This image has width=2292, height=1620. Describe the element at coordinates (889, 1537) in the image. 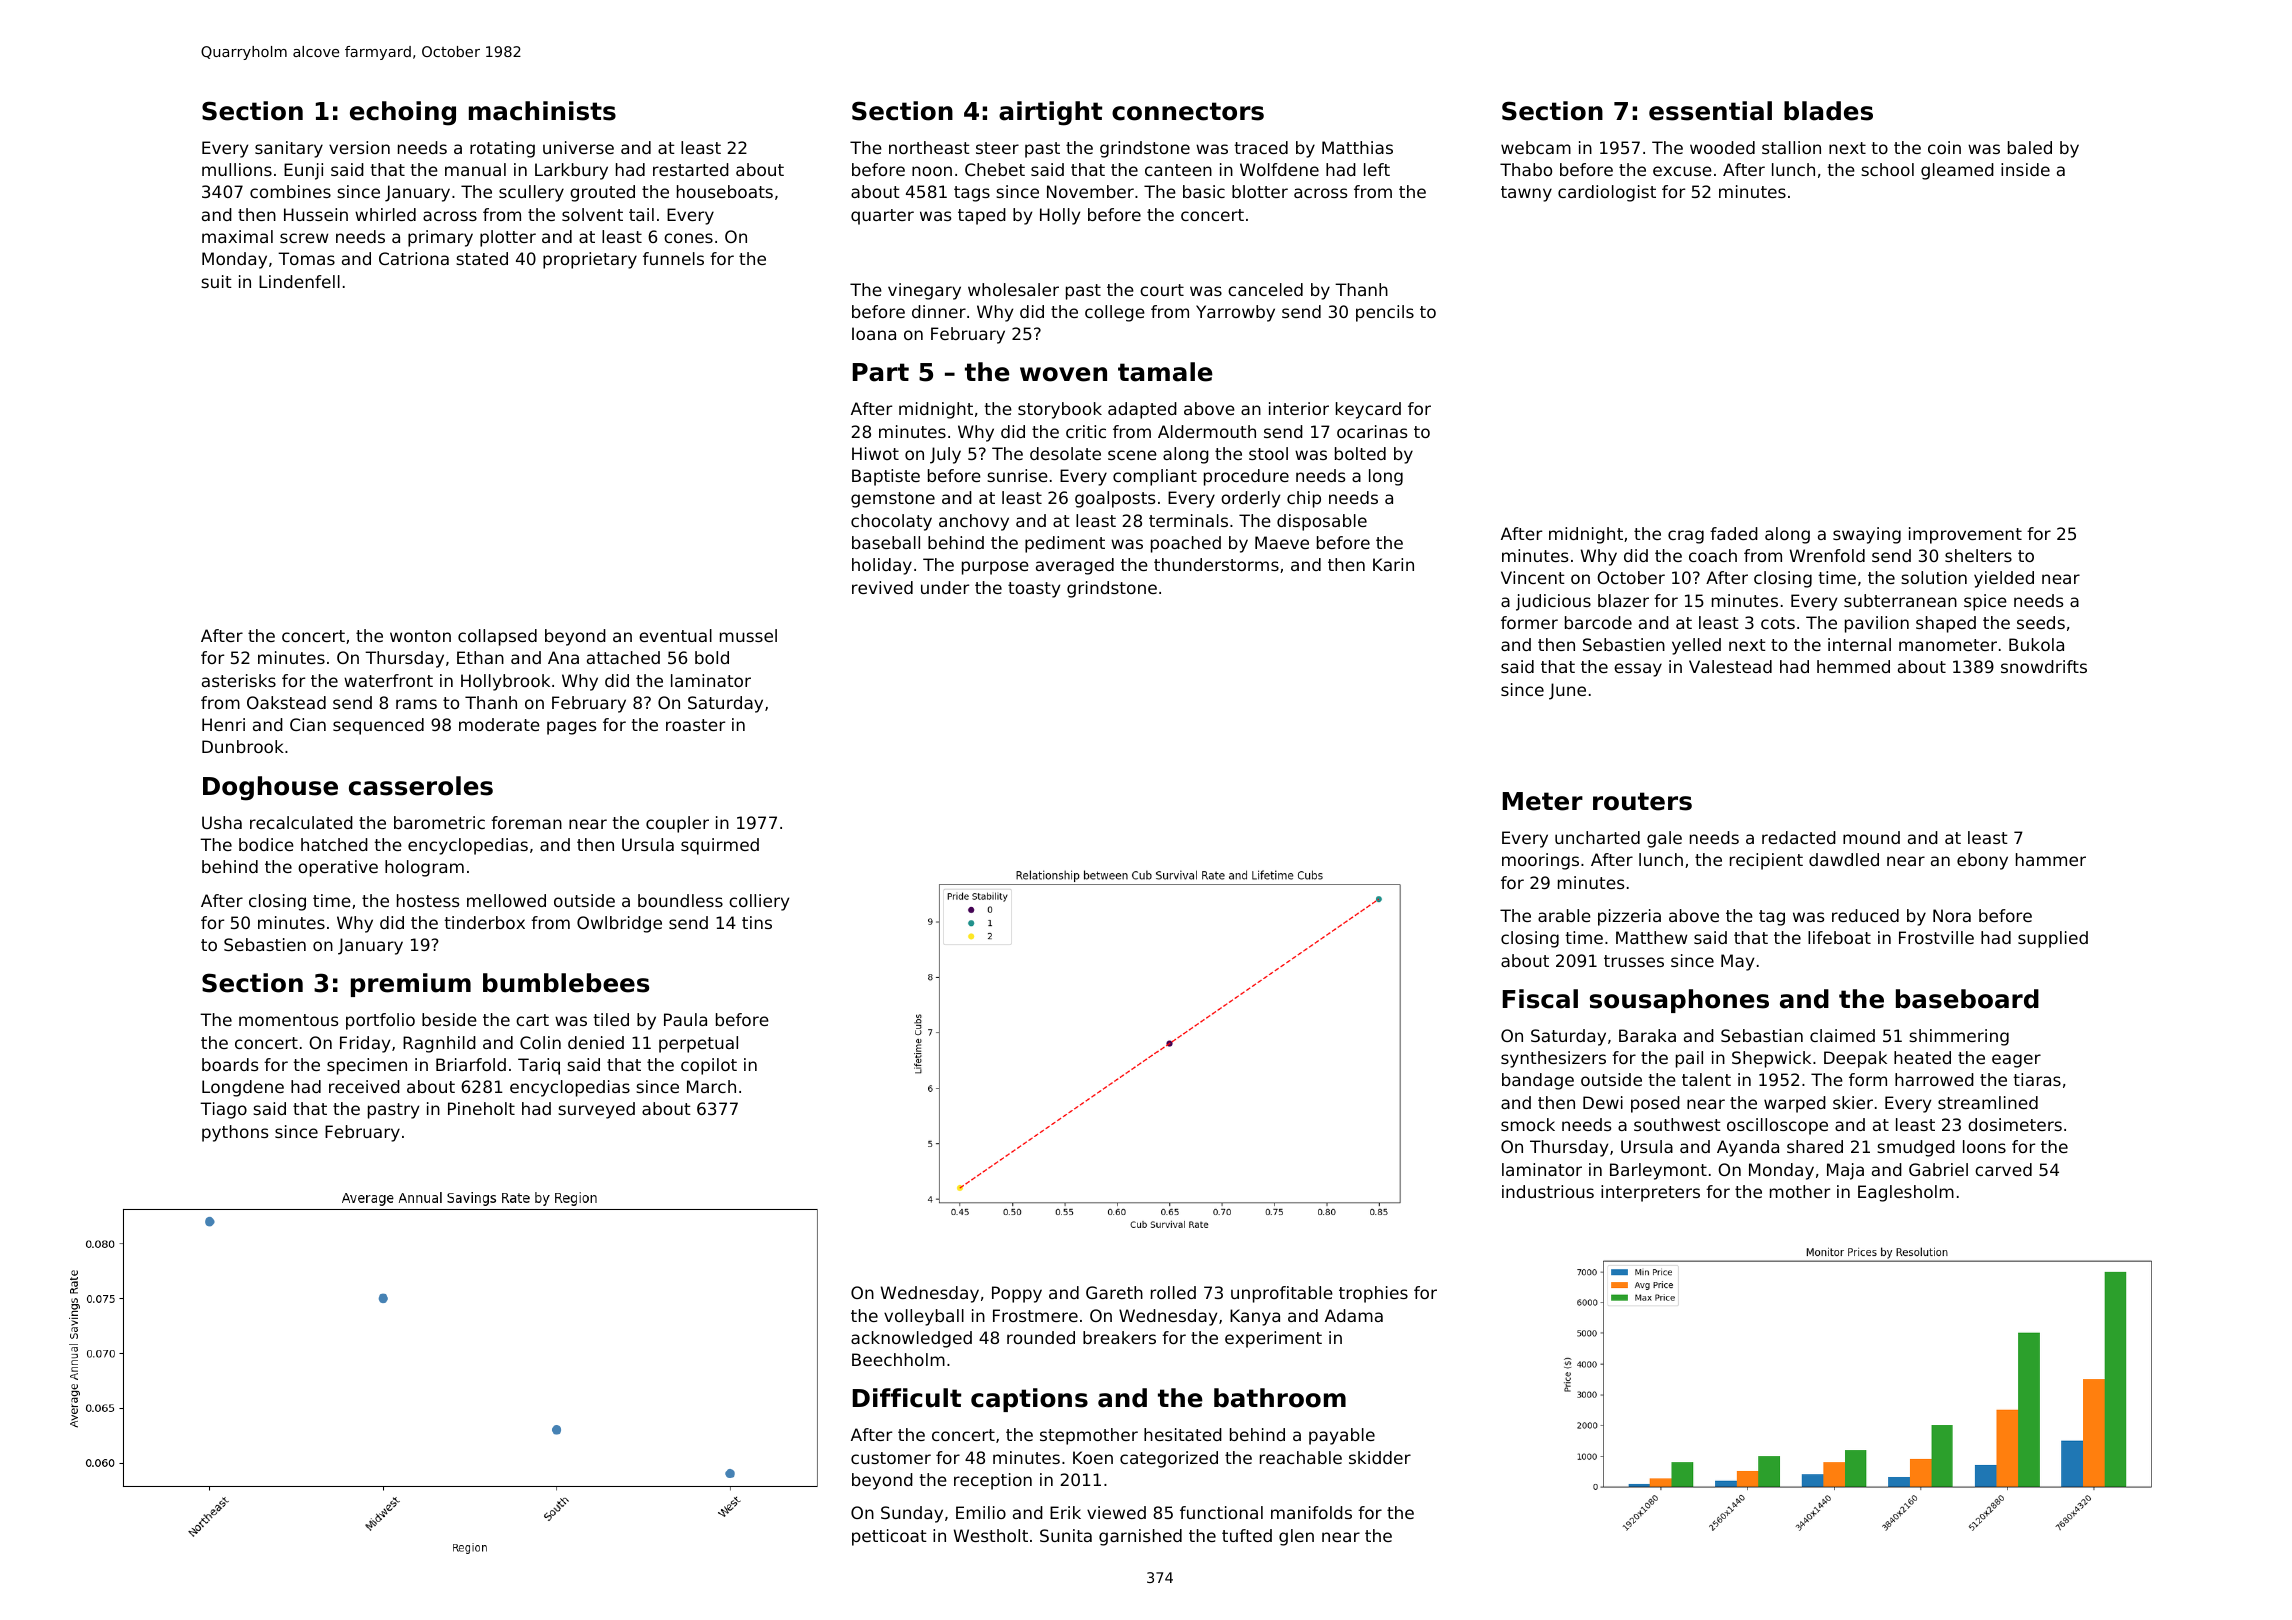

I see `petticoat` at that location.
